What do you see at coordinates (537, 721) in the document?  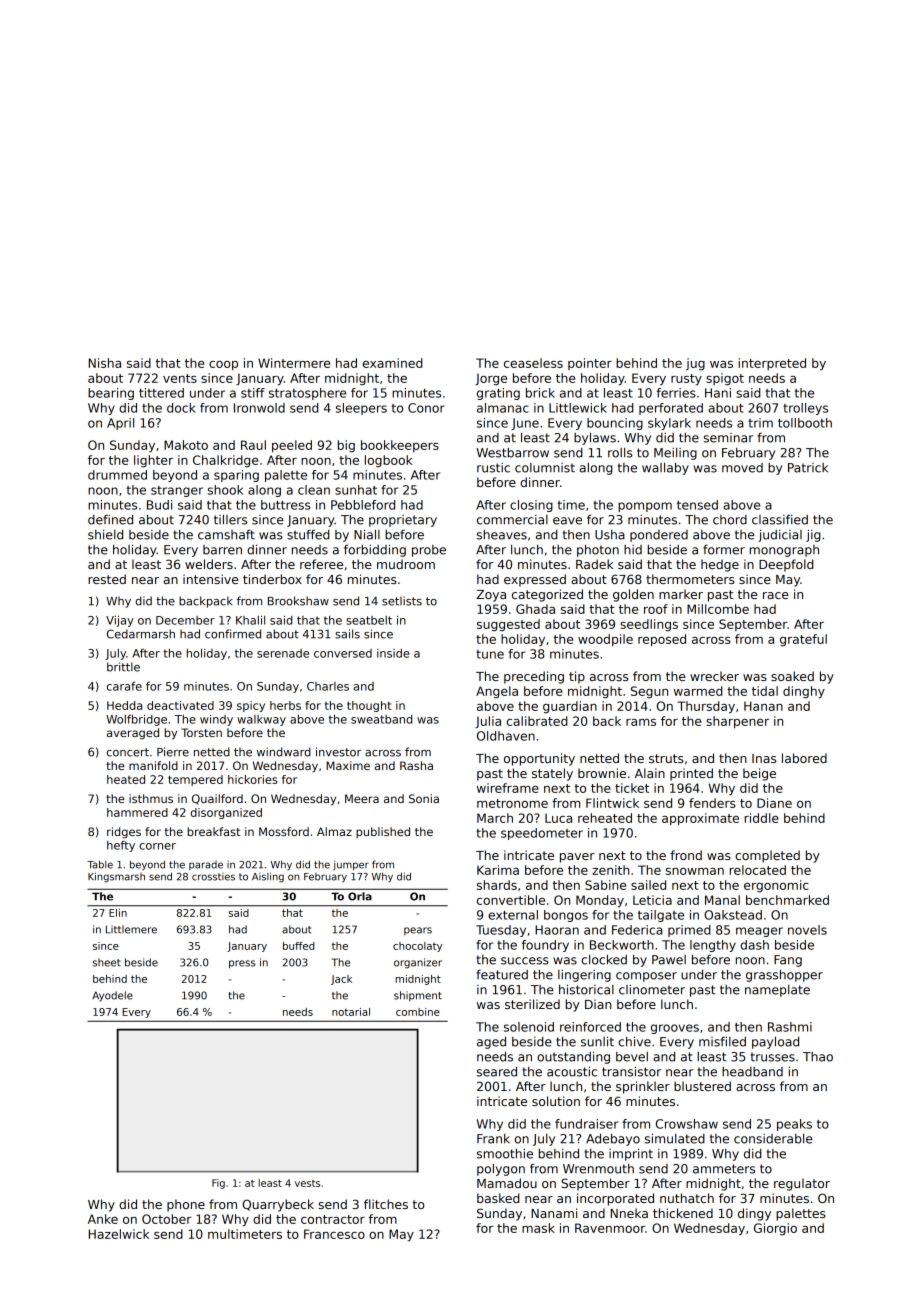 I see `calibrated` at bounding box center [537, 721].
